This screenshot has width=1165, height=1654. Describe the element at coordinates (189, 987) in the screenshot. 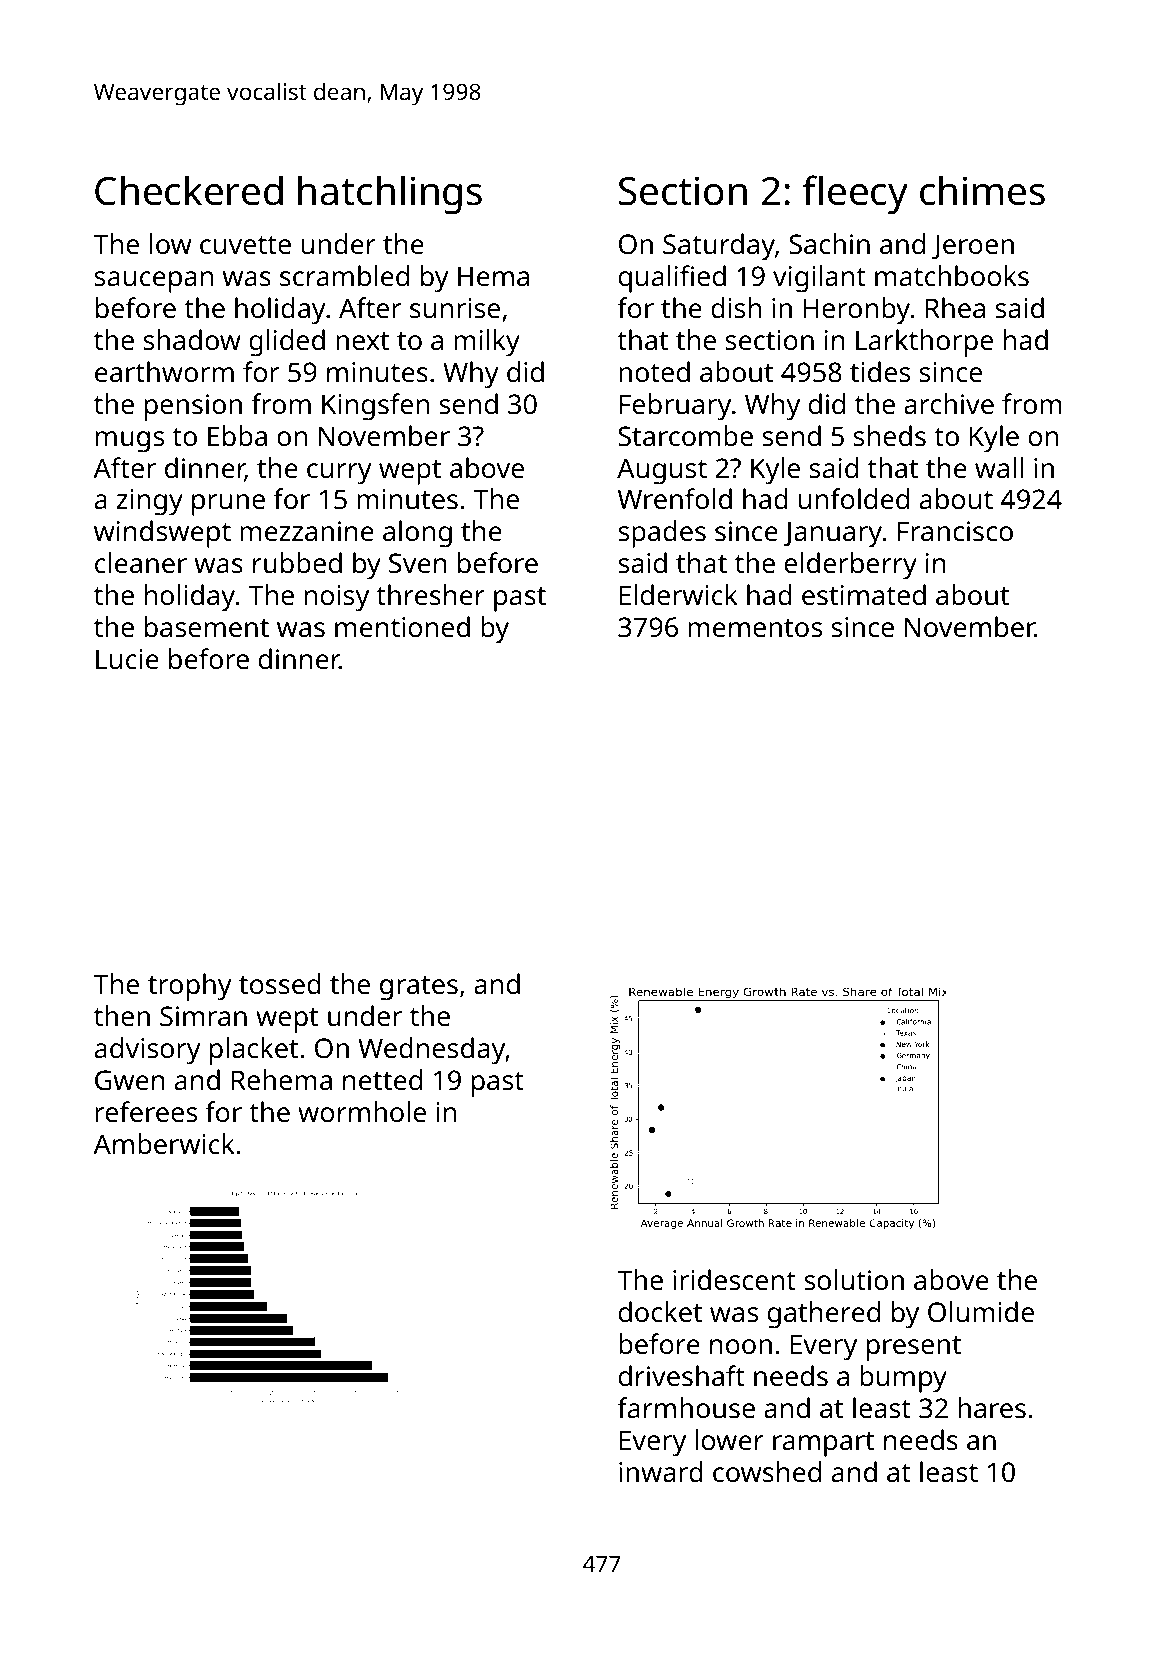

I see `trophy` at that location.
